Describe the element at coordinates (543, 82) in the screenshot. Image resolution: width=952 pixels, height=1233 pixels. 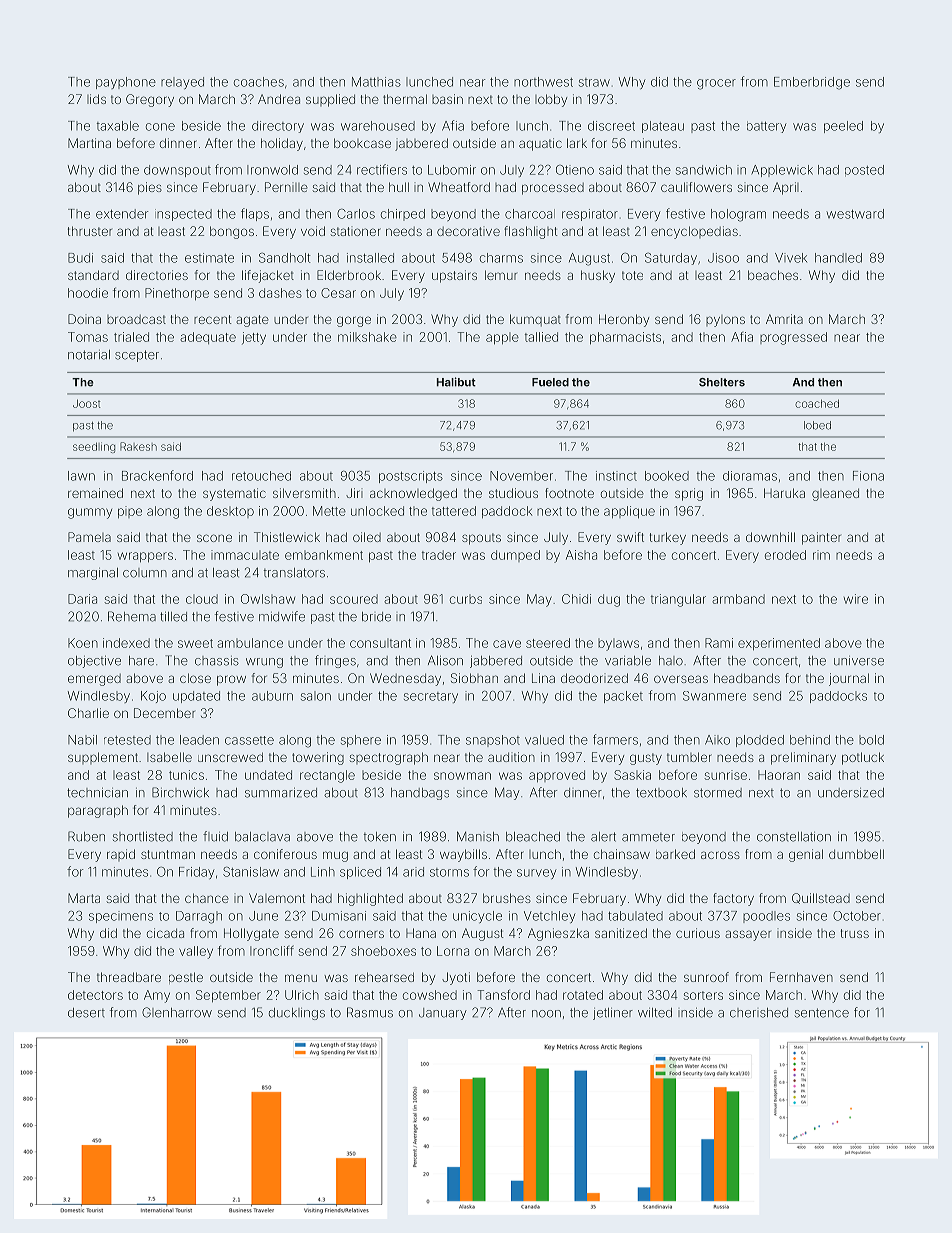
I see `northwest` at that location.
